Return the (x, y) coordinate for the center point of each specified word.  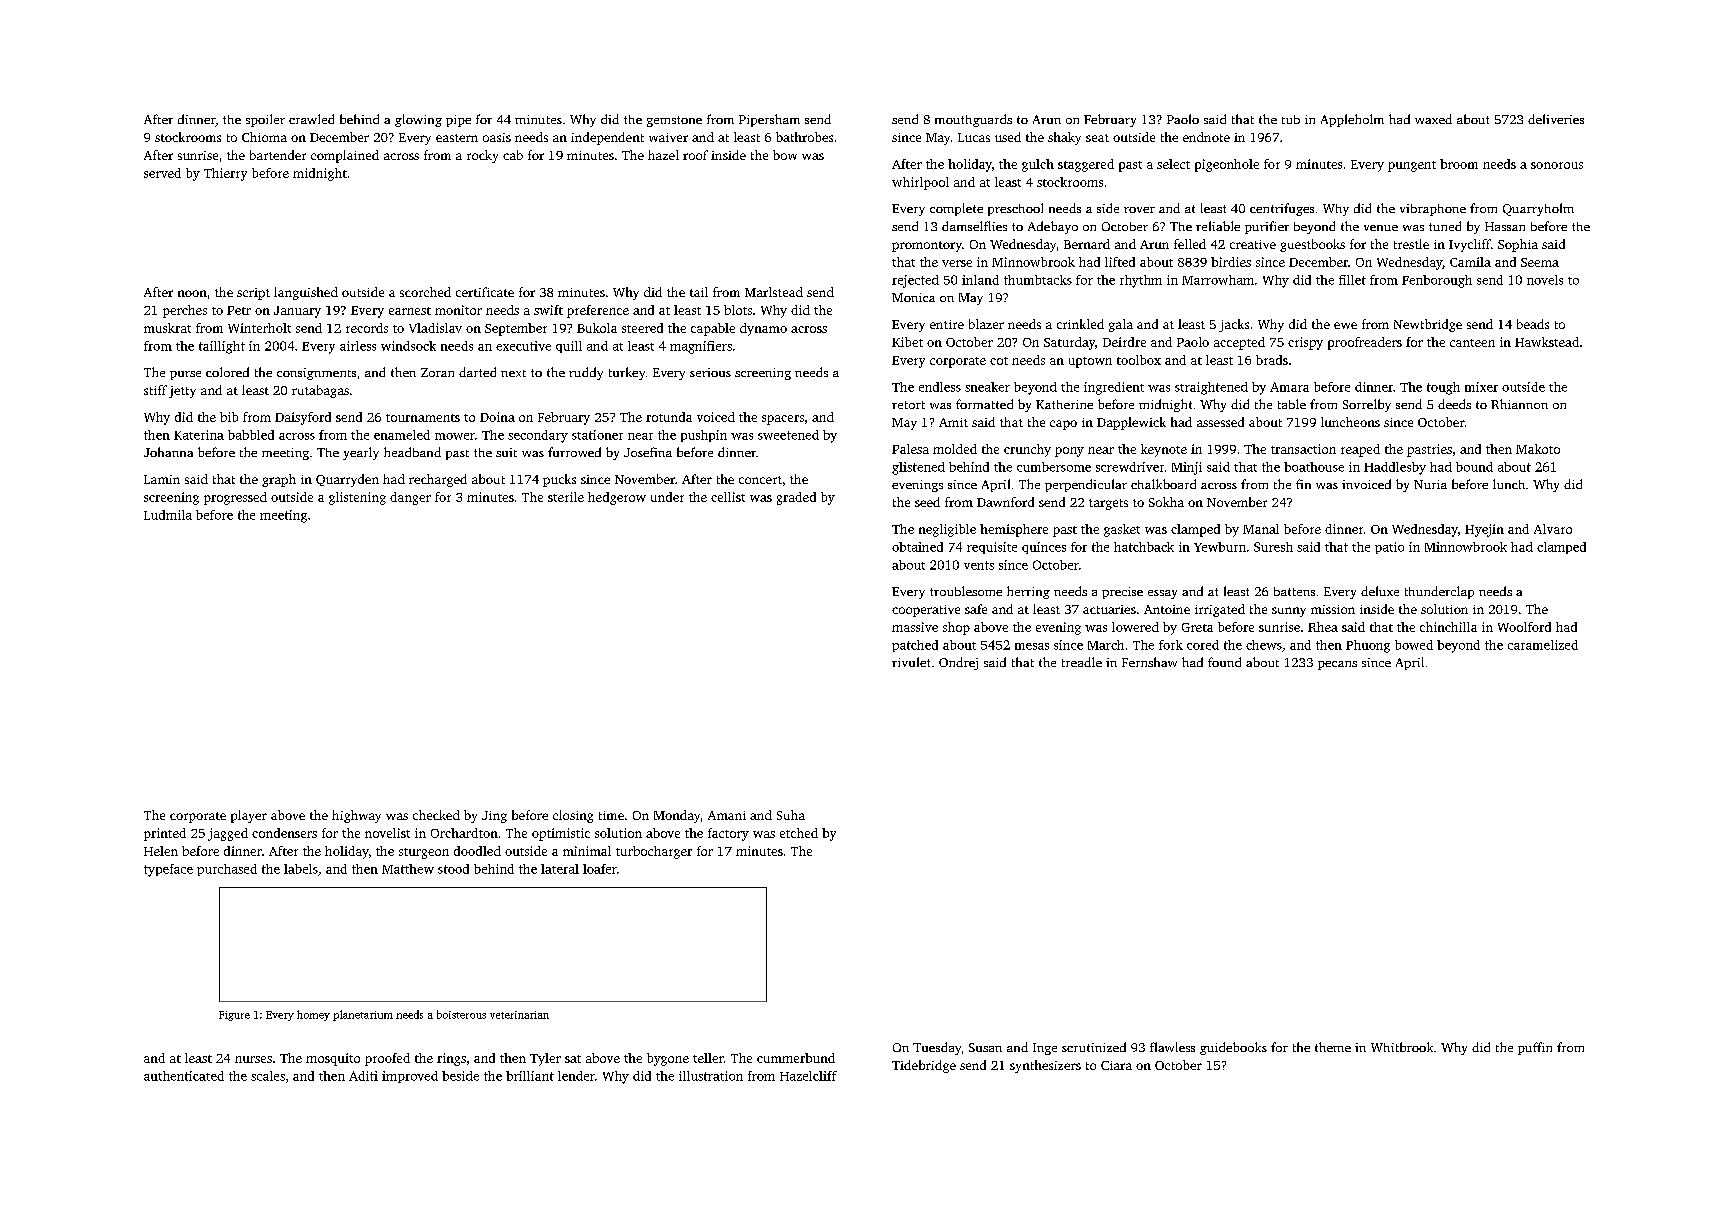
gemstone (674, 121)
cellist (728, 497)
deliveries (1556, 119)
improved (410, 1077)
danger (410, 498)
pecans (1337, 665)
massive (915, 627)
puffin (1535, 1048)
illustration (711, 1076)
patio (1389, 548)
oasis (497, 137)
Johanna (168, 452)
